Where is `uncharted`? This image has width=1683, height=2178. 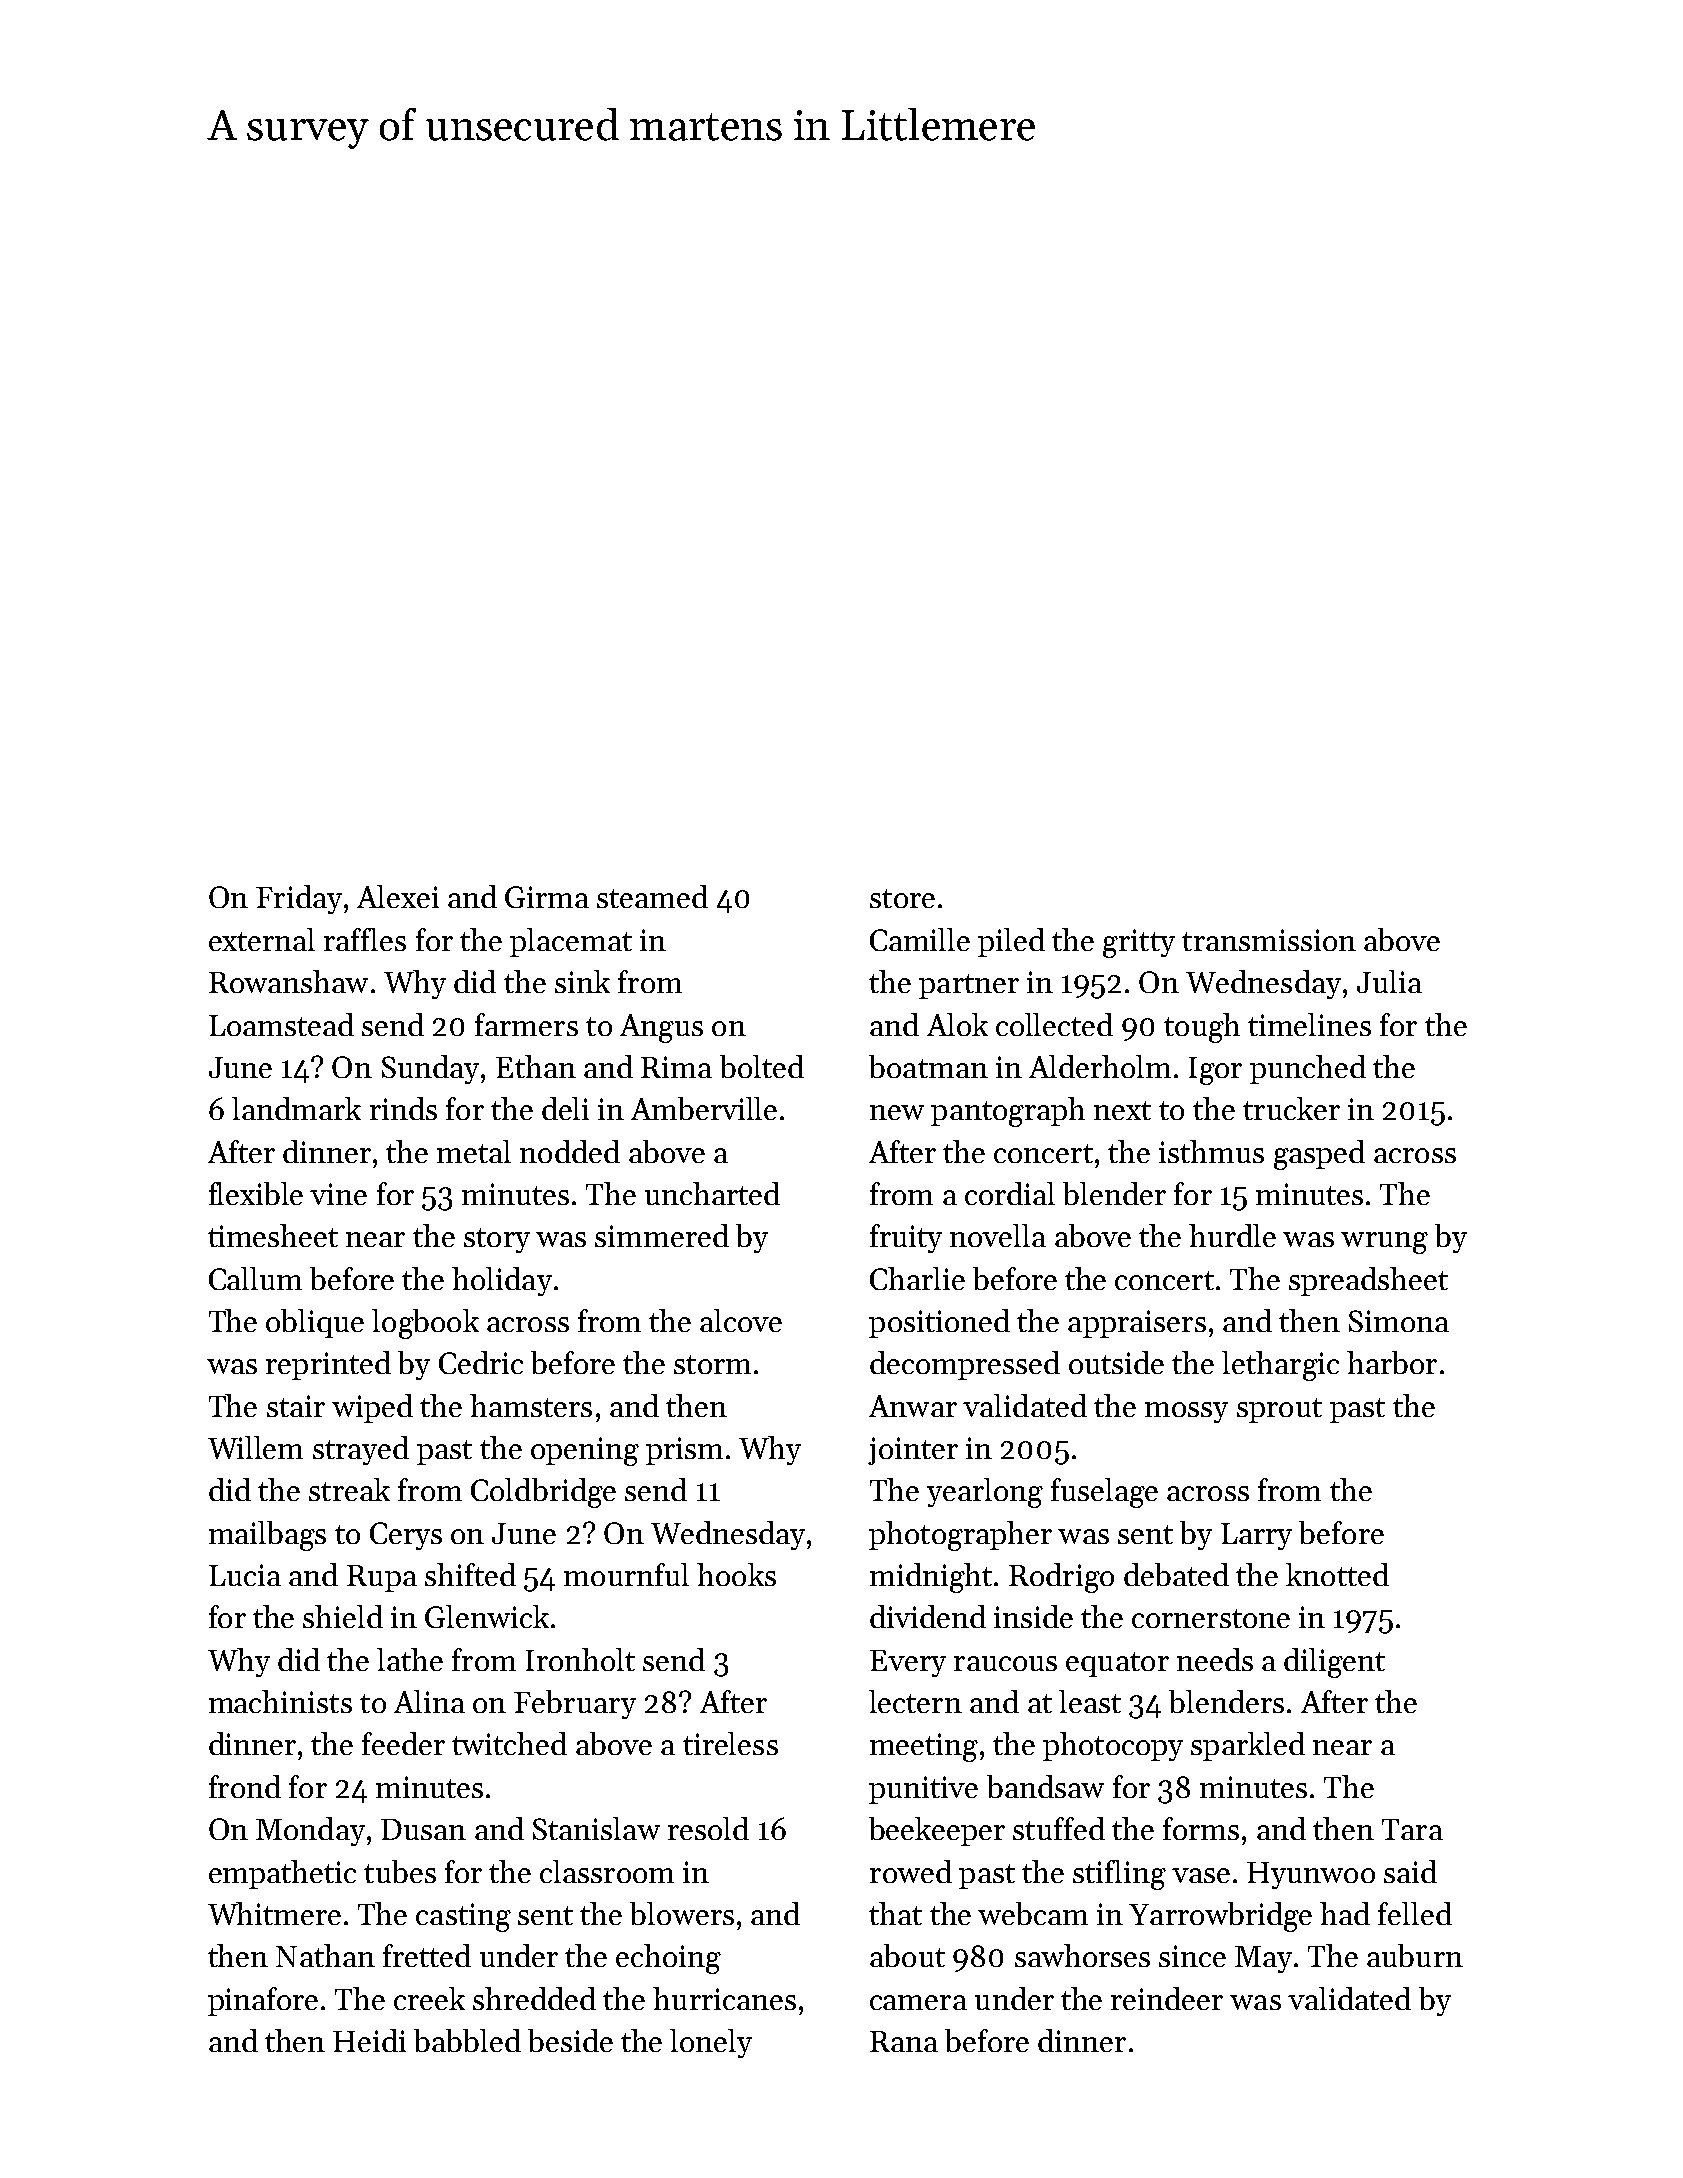
uncharted is located at coordinates (712, 1193).
